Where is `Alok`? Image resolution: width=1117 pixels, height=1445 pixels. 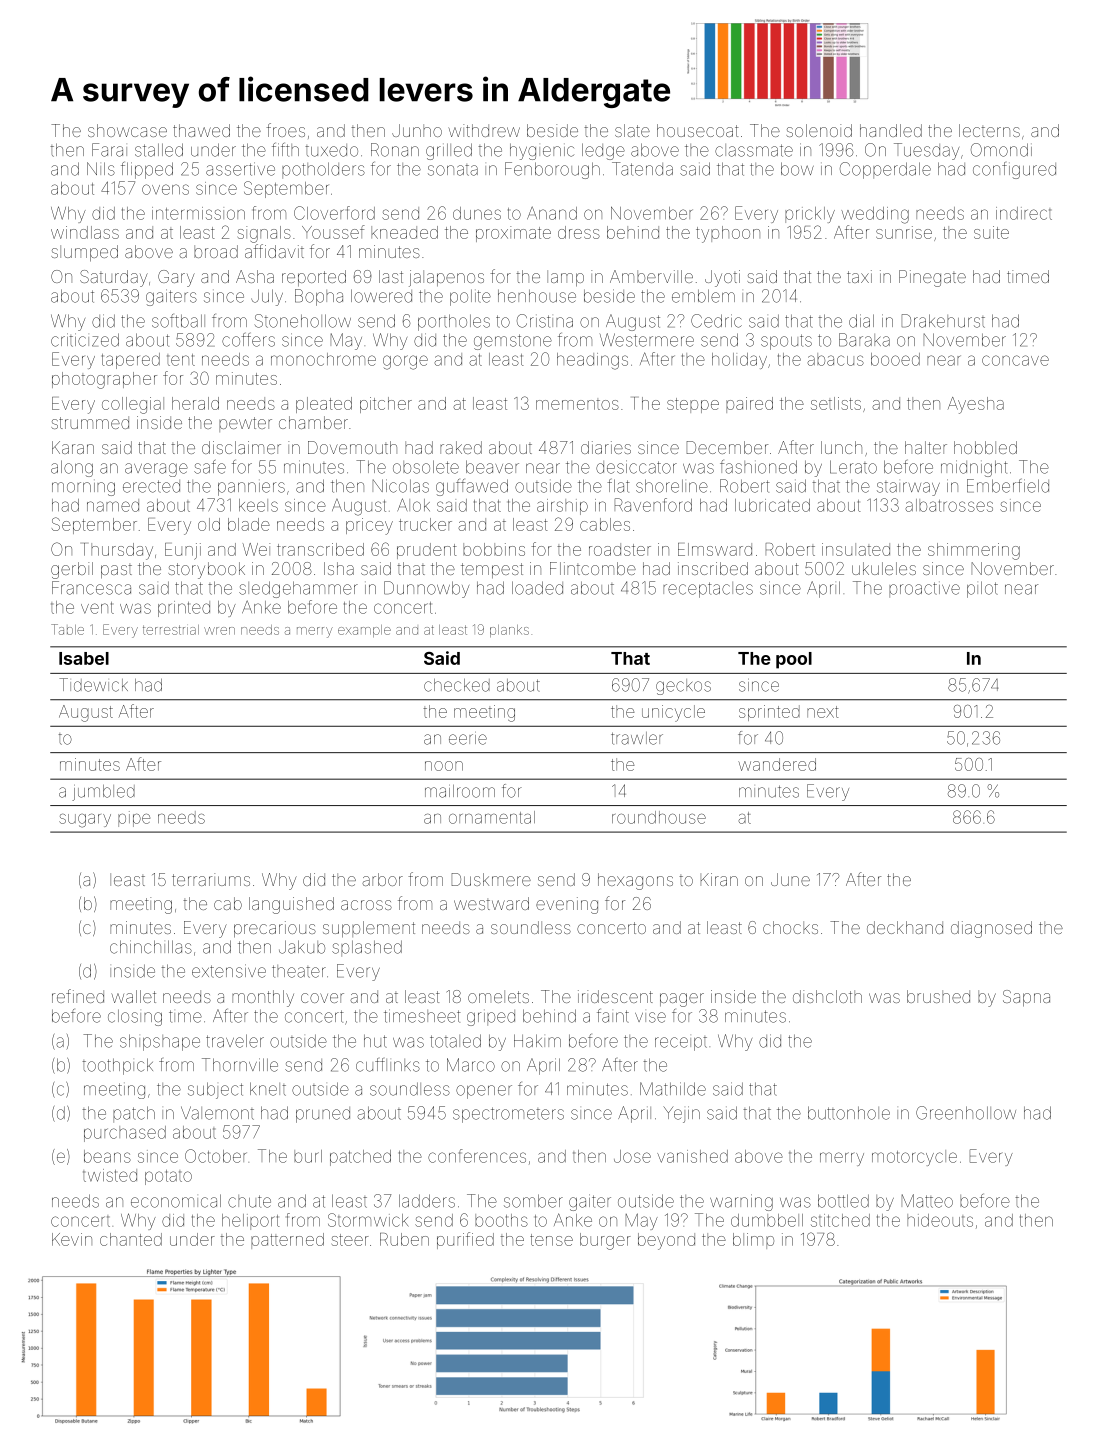
Alok is located at coordinates (413, 505).
